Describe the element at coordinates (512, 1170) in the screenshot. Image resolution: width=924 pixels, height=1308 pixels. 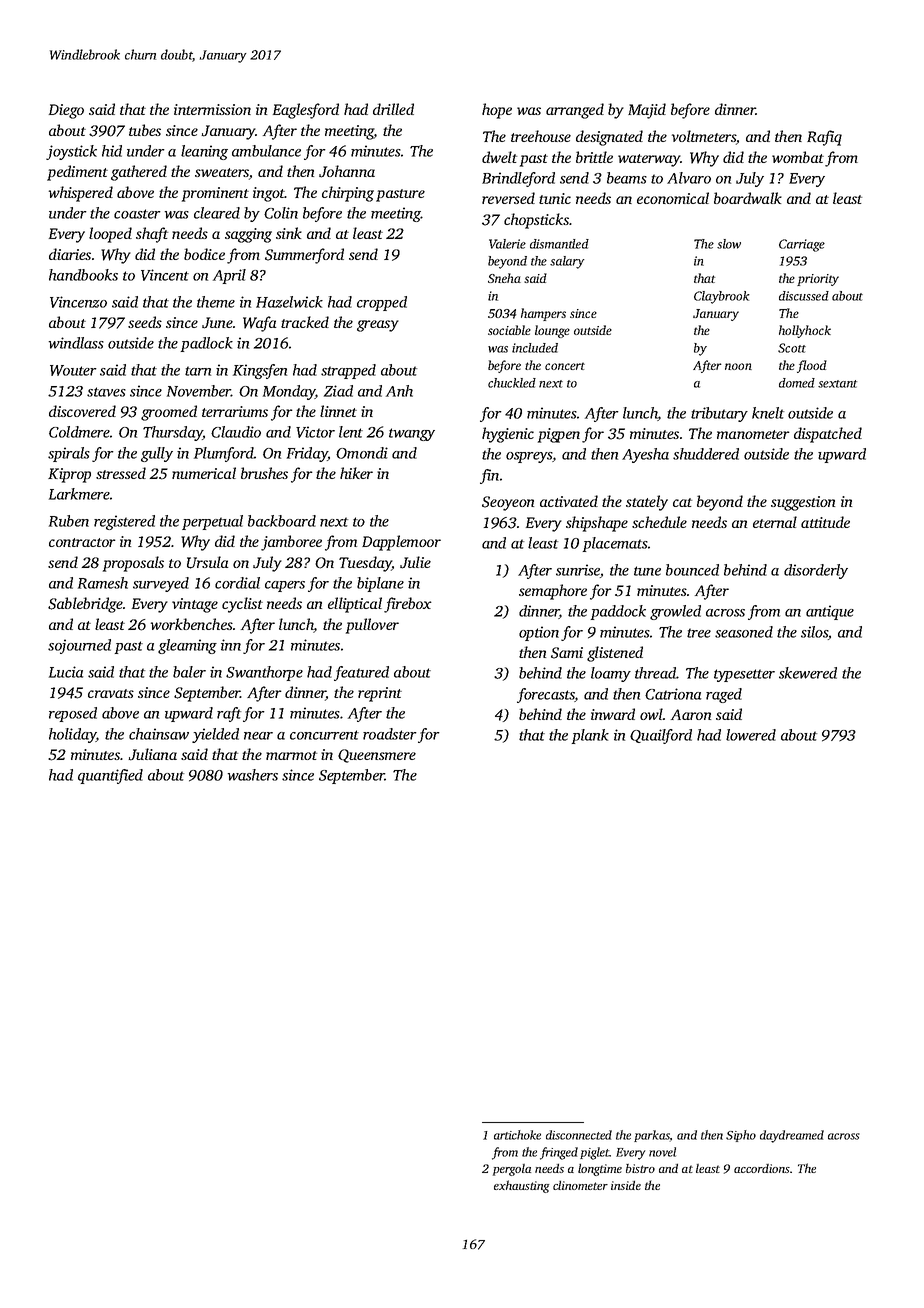
I see `pergola` at that location.
